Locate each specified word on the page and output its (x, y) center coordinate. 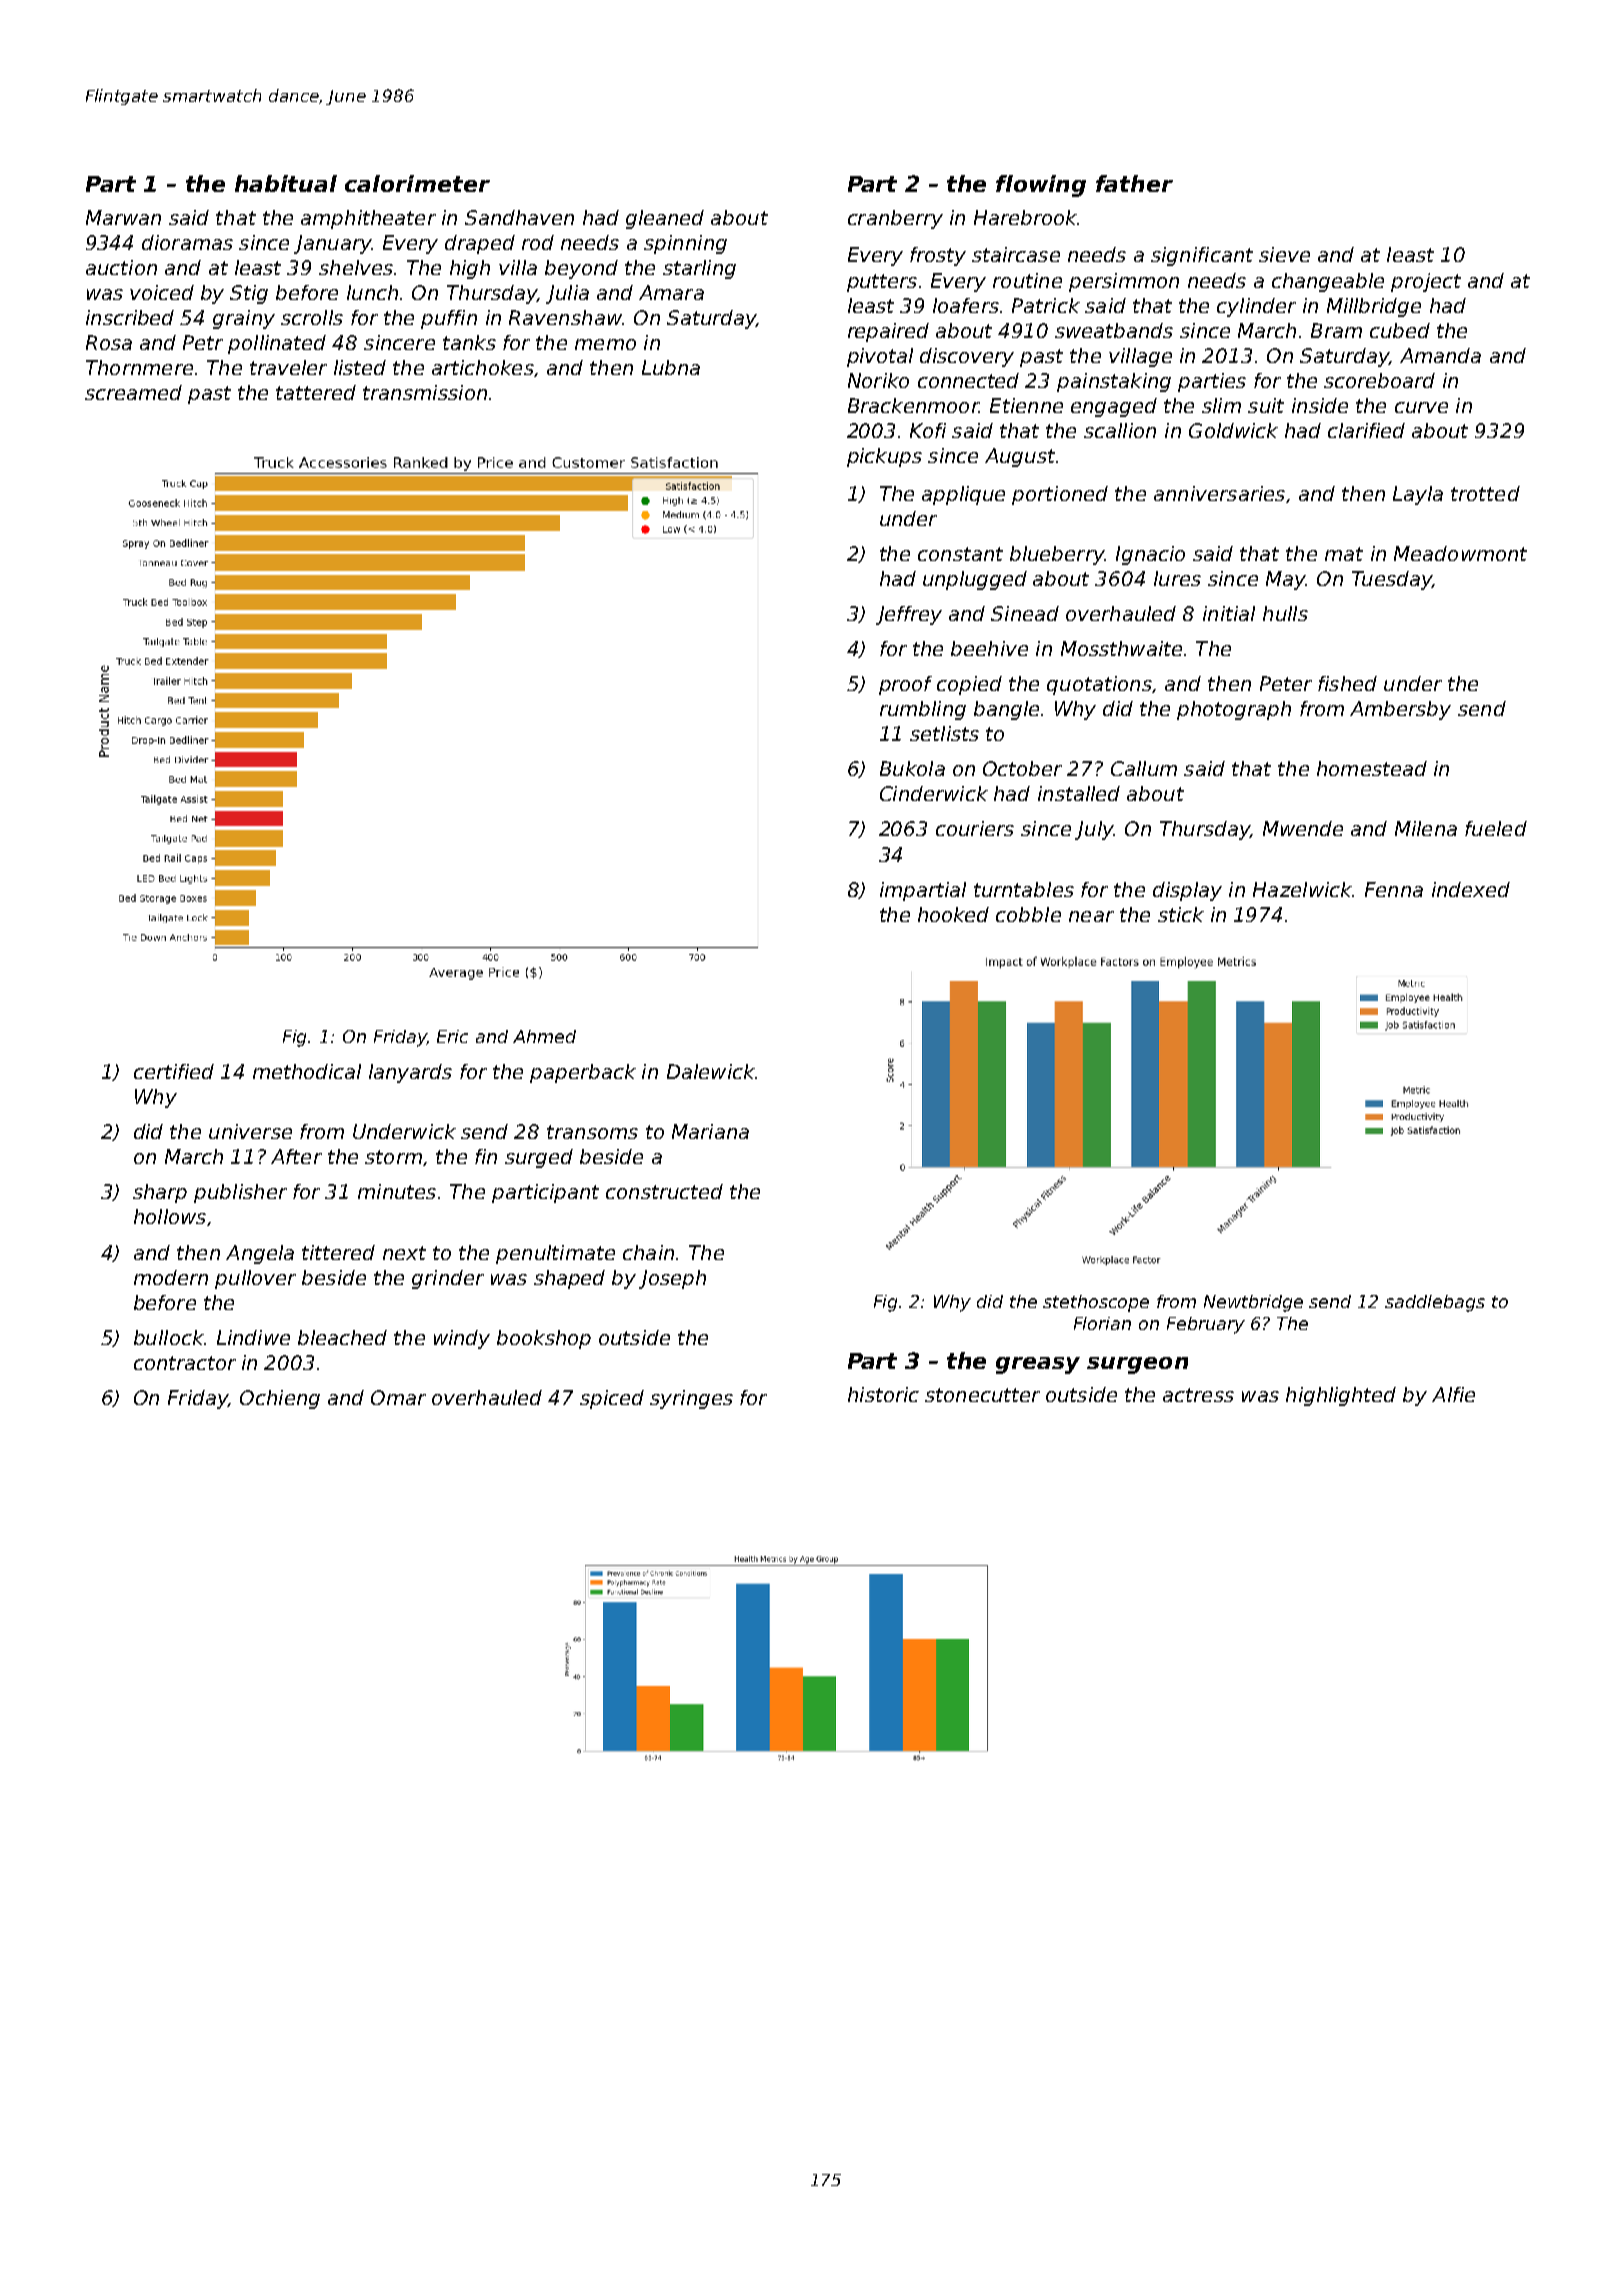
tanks (469, 342)
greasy (1038, 1365)
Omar (398, 1397)
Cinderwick (934, 793)
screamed (133, 392)
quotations (1099, 685)
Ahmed (544, 1036)
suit (1266, 405)
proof (905, 685)
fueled (1496, 828)
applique (963, 495)
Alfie (1453, 1394)
